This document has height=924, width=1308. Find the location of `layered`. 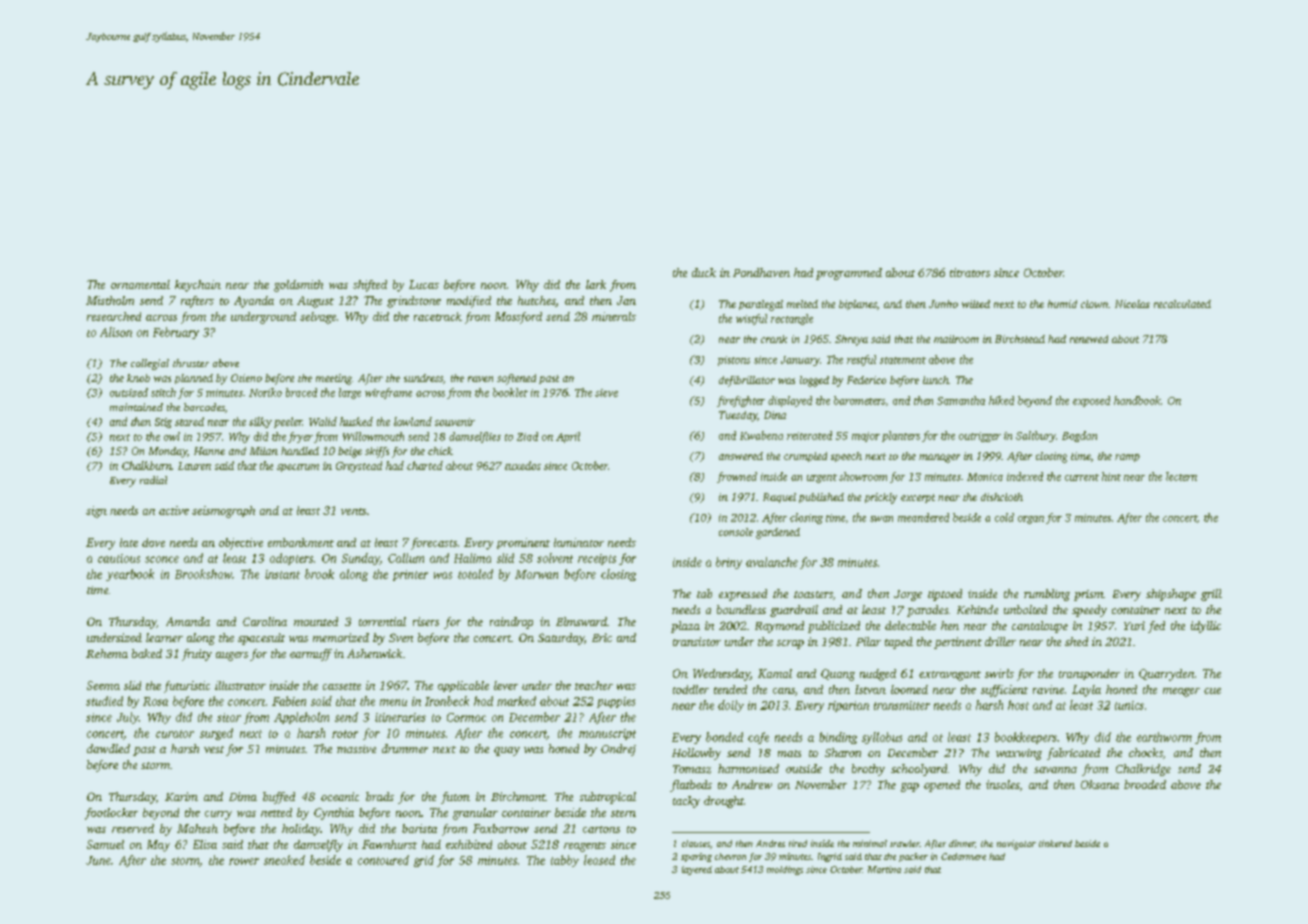

layered is located at coordinates (697, 870).
